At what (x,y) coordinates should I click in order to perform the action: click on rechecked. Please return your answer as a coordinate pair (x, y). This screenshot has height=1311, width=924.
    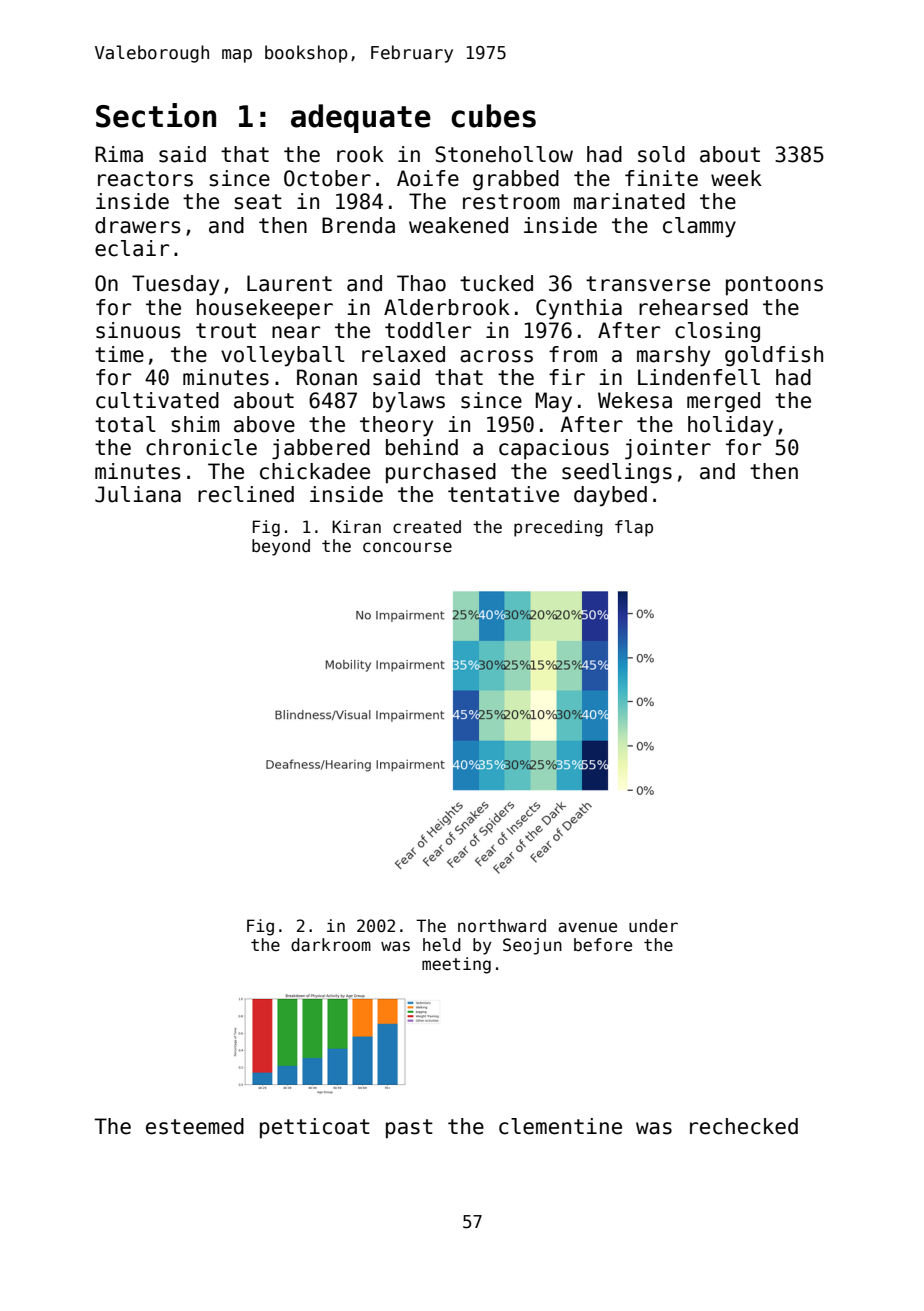
    Looking at the image, I should click on (744, 1126).
